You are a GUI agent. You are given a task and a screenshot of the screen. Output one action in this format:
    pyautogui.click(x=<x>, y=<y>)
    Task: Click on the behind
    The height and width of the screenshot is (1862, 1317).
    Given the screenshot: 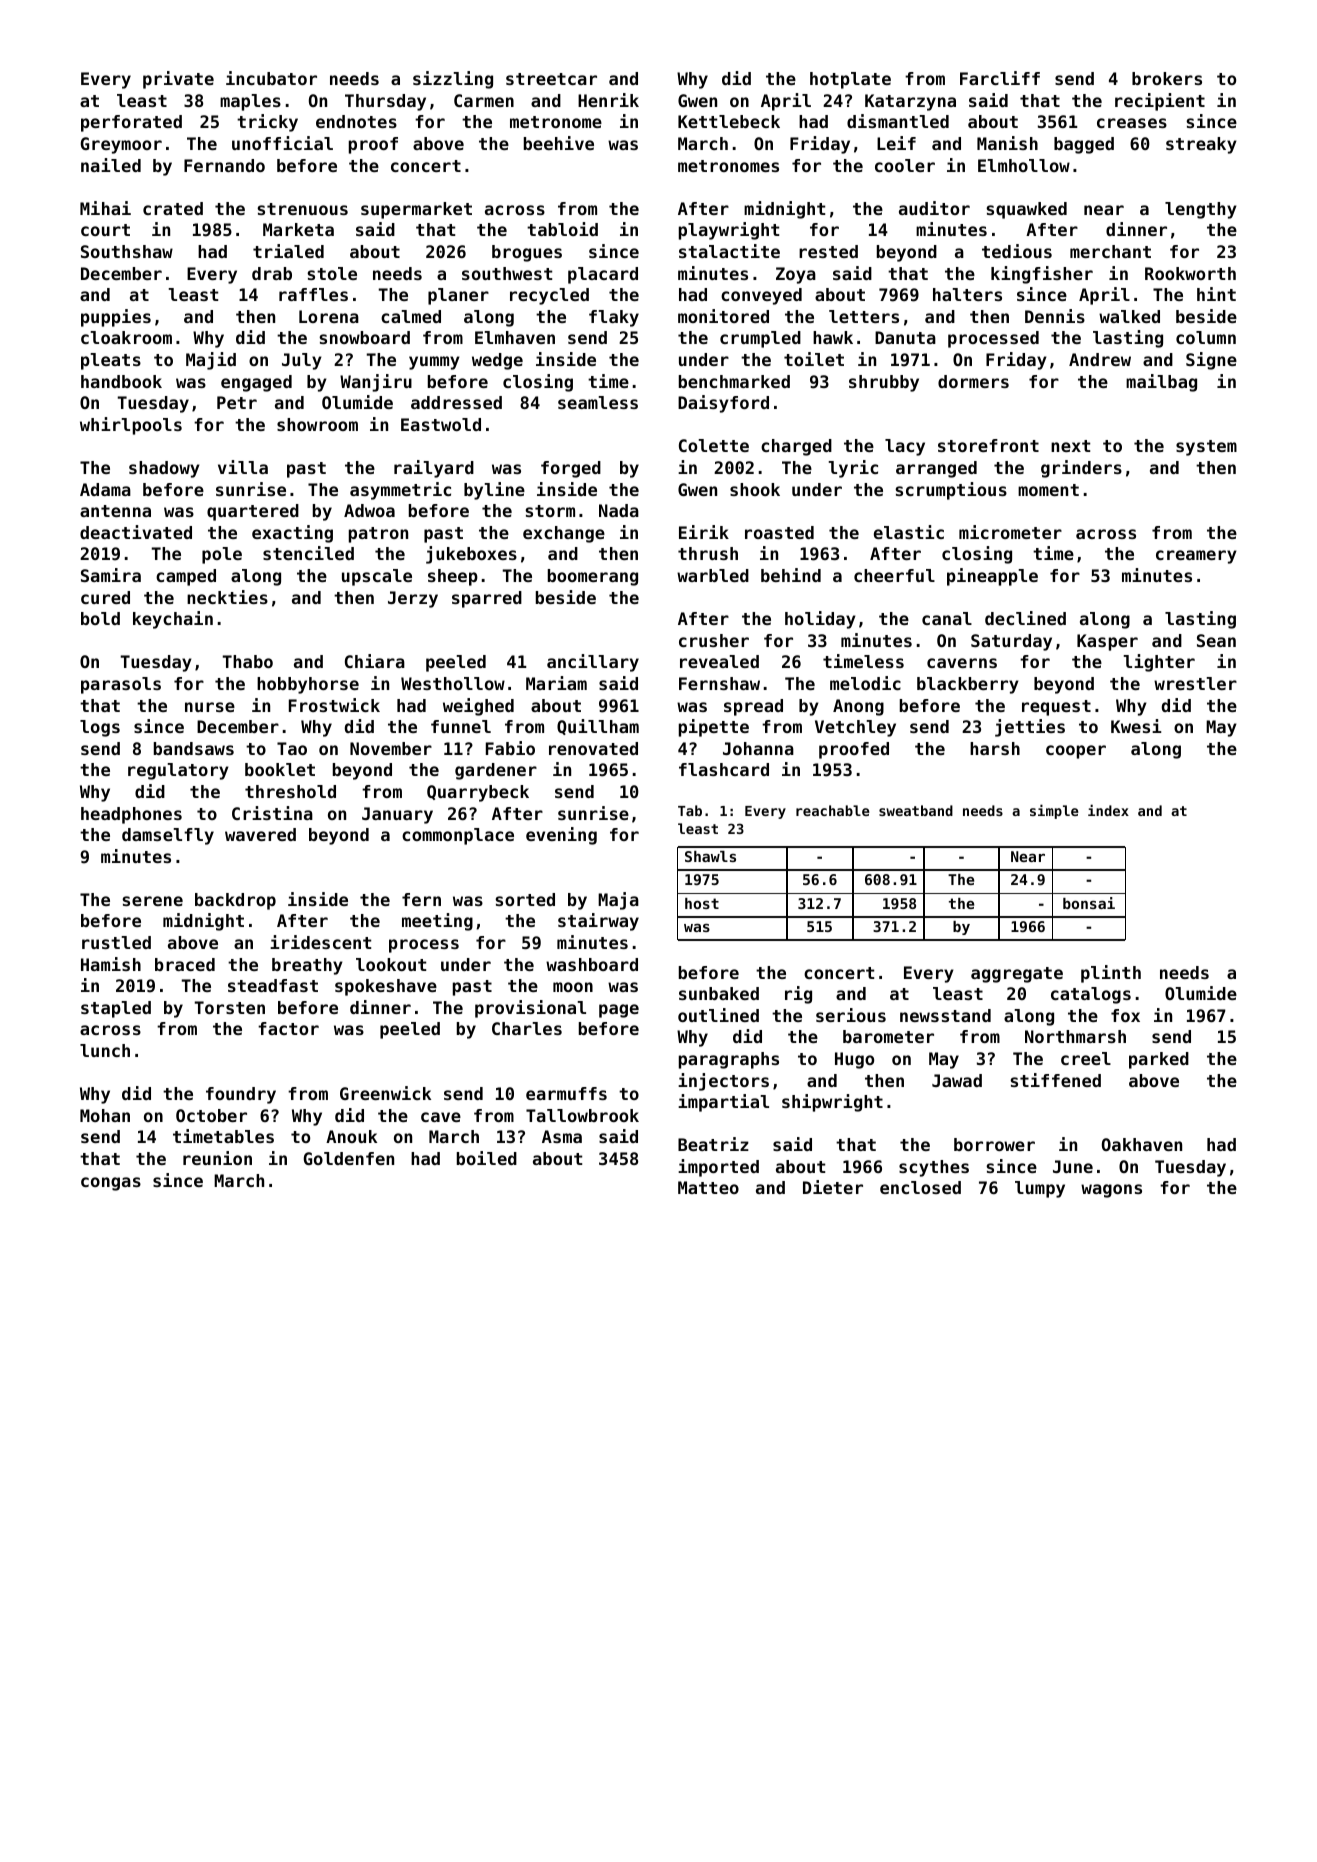 What is the action you would take?
    pyautogui.click(x=791, y=575)
